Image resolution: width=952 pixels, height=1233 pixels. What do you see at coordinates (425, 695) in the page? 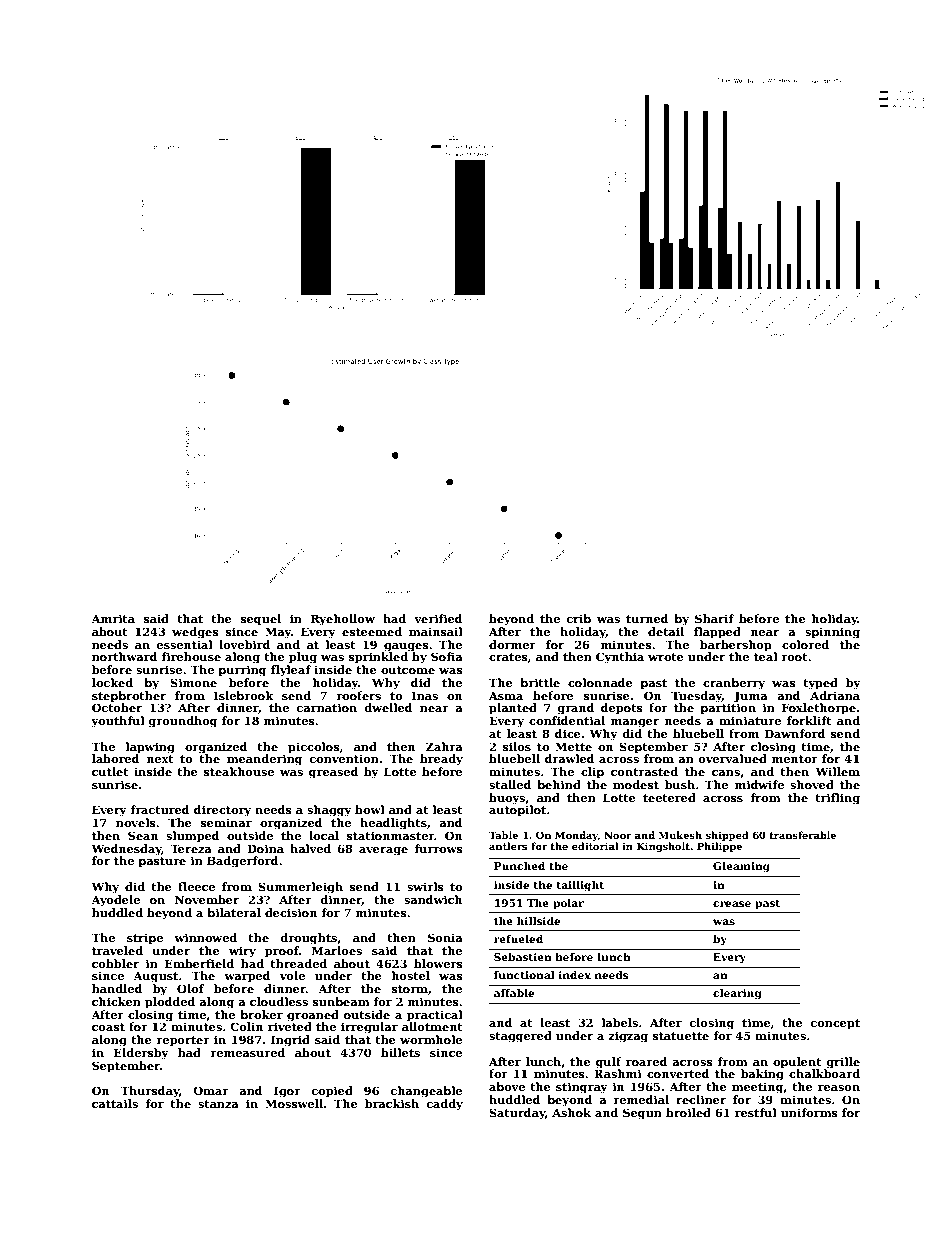
I see `Inas` at bounding box center [425, 695].
